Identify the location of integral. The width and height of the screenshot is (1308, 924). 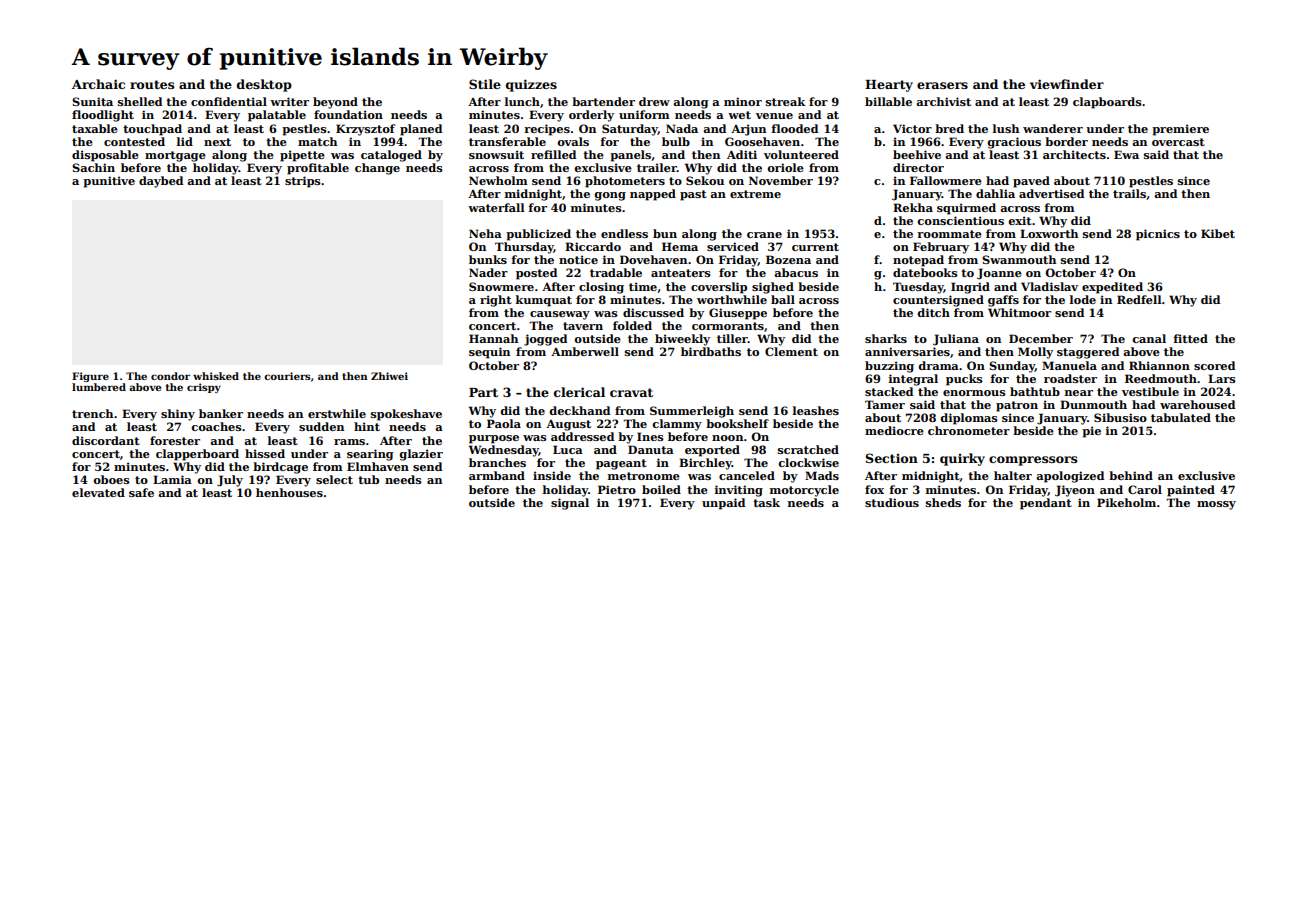
(913, 380).
